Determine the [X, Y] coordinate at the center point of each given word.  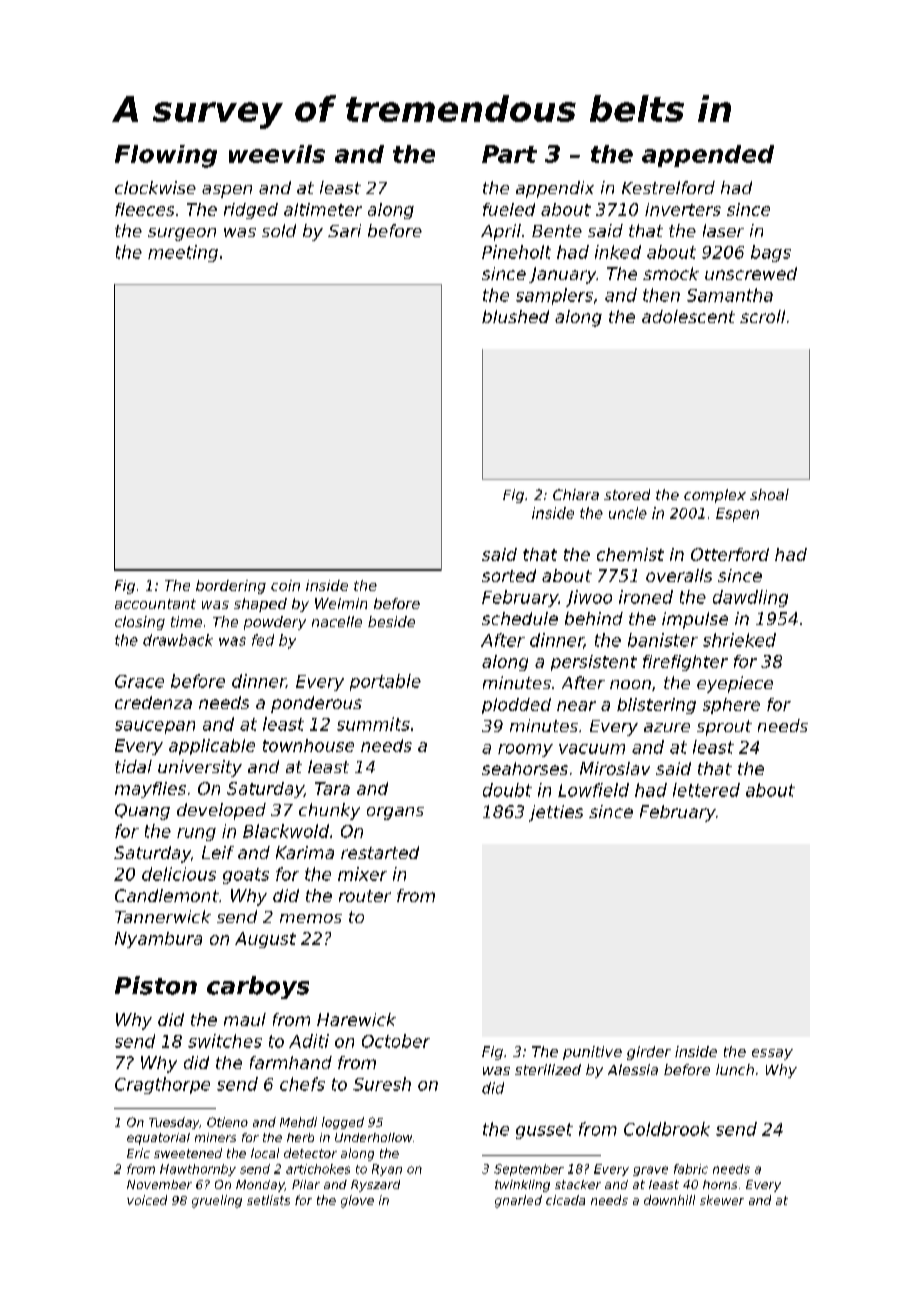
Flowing [166, 156]
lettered [706, 790]
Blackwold [286, 831]
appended [708, 156]
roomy [525, 750]
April [501, 232]
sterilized [548, 1069]
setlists [268, 1200]
